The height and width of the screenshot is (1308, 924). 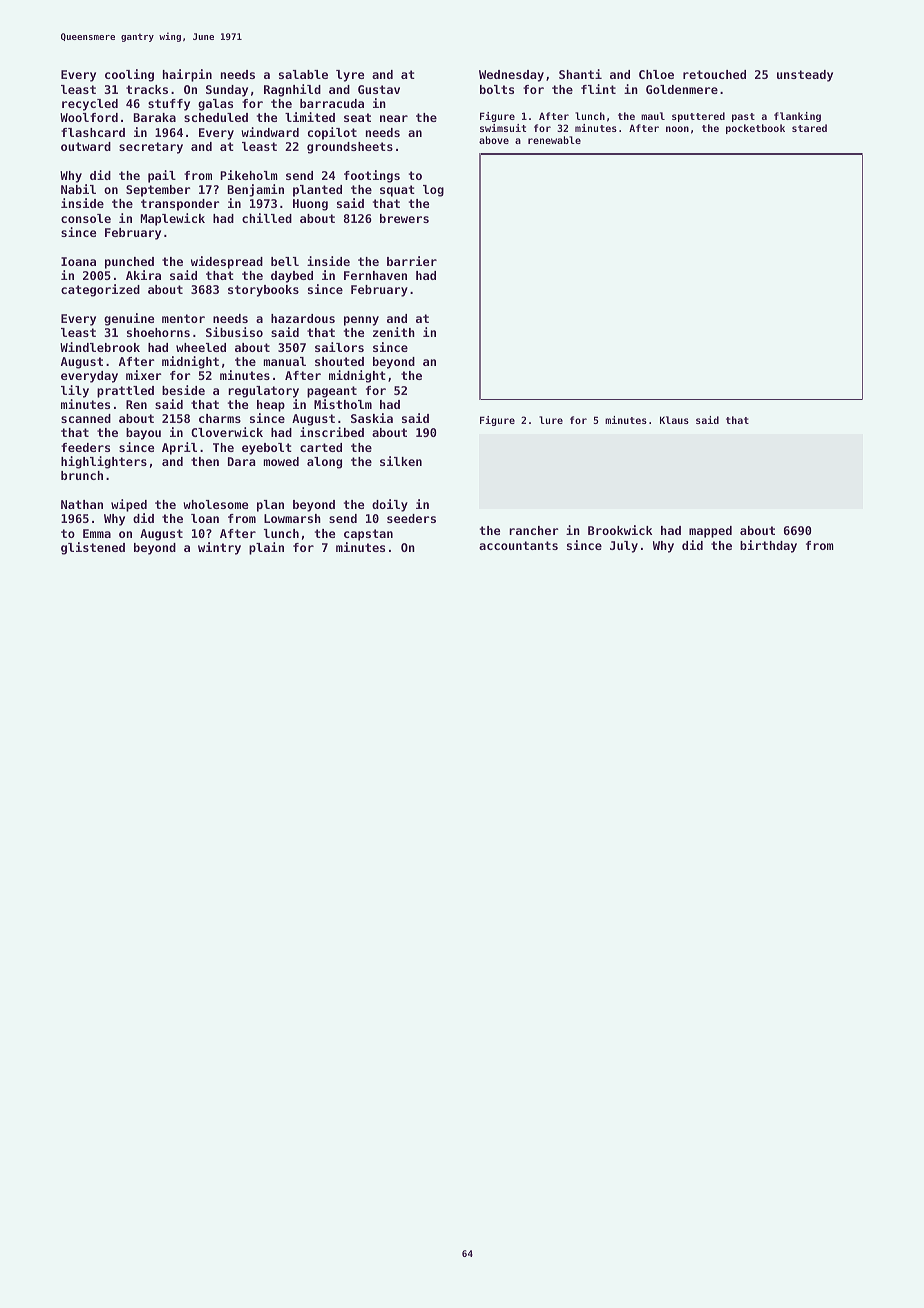 What do you see at coordinates (404, 218) in the screenshot?
I see `brewers` at bounding box center [404, 218].
